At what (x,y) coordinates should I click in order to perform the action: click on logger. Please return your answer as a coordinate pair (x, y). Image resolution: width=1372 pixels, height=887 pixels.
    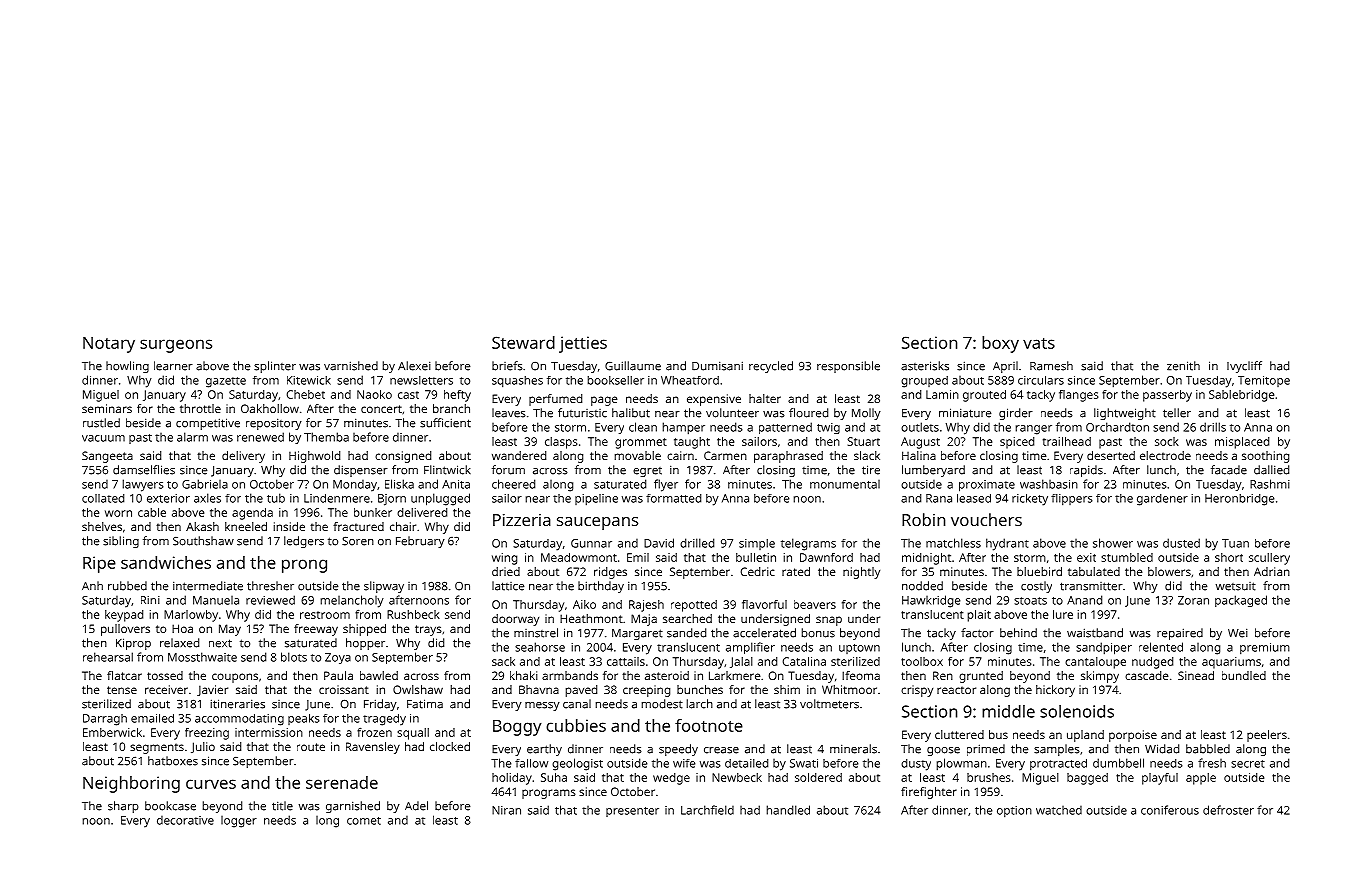
    Looking at the image, I should click on (239, 822).
